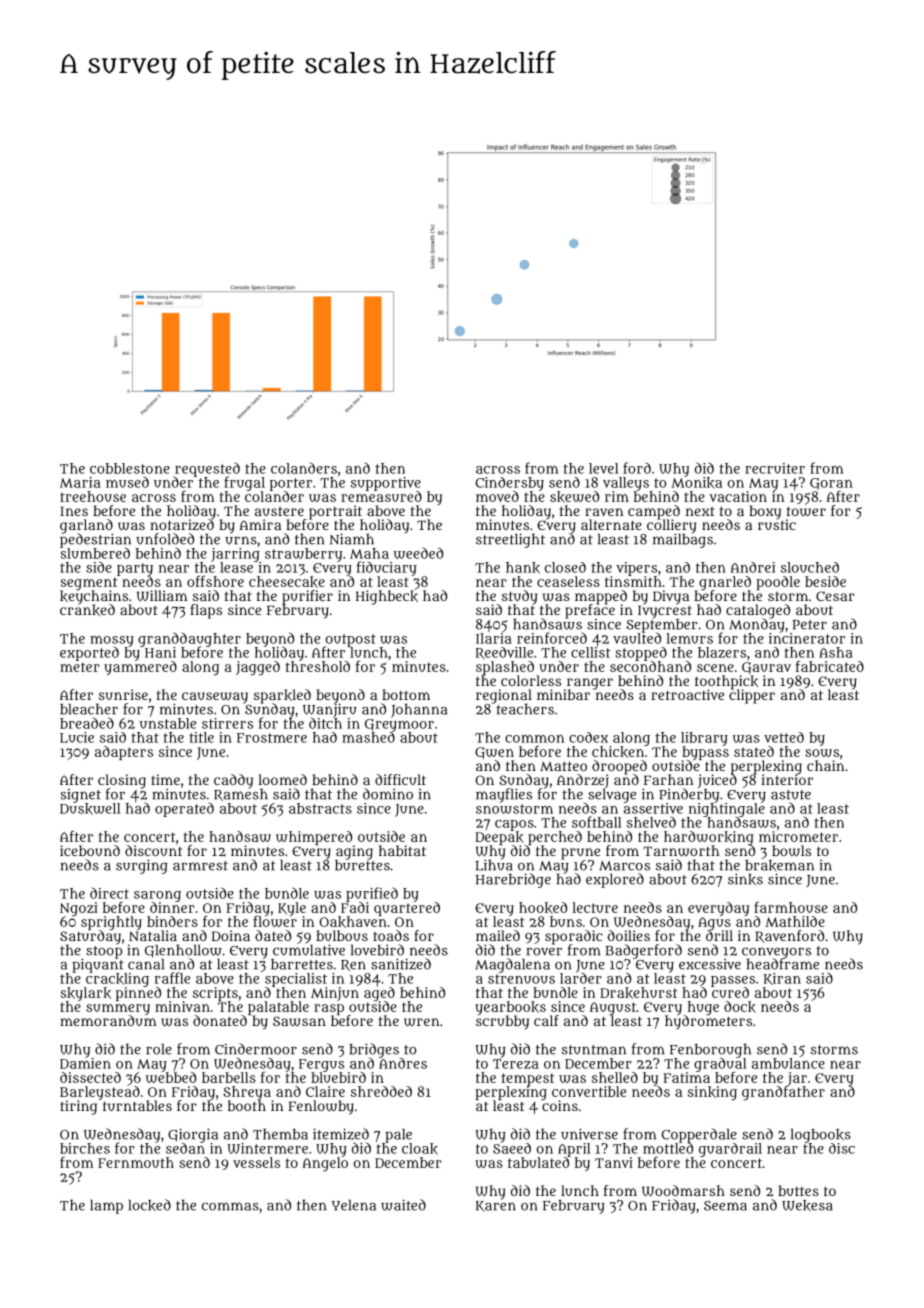  What do you see at coordinates (807, 1206) in the page?
I see `Wekesa` at bounding box center [807, 1206].
